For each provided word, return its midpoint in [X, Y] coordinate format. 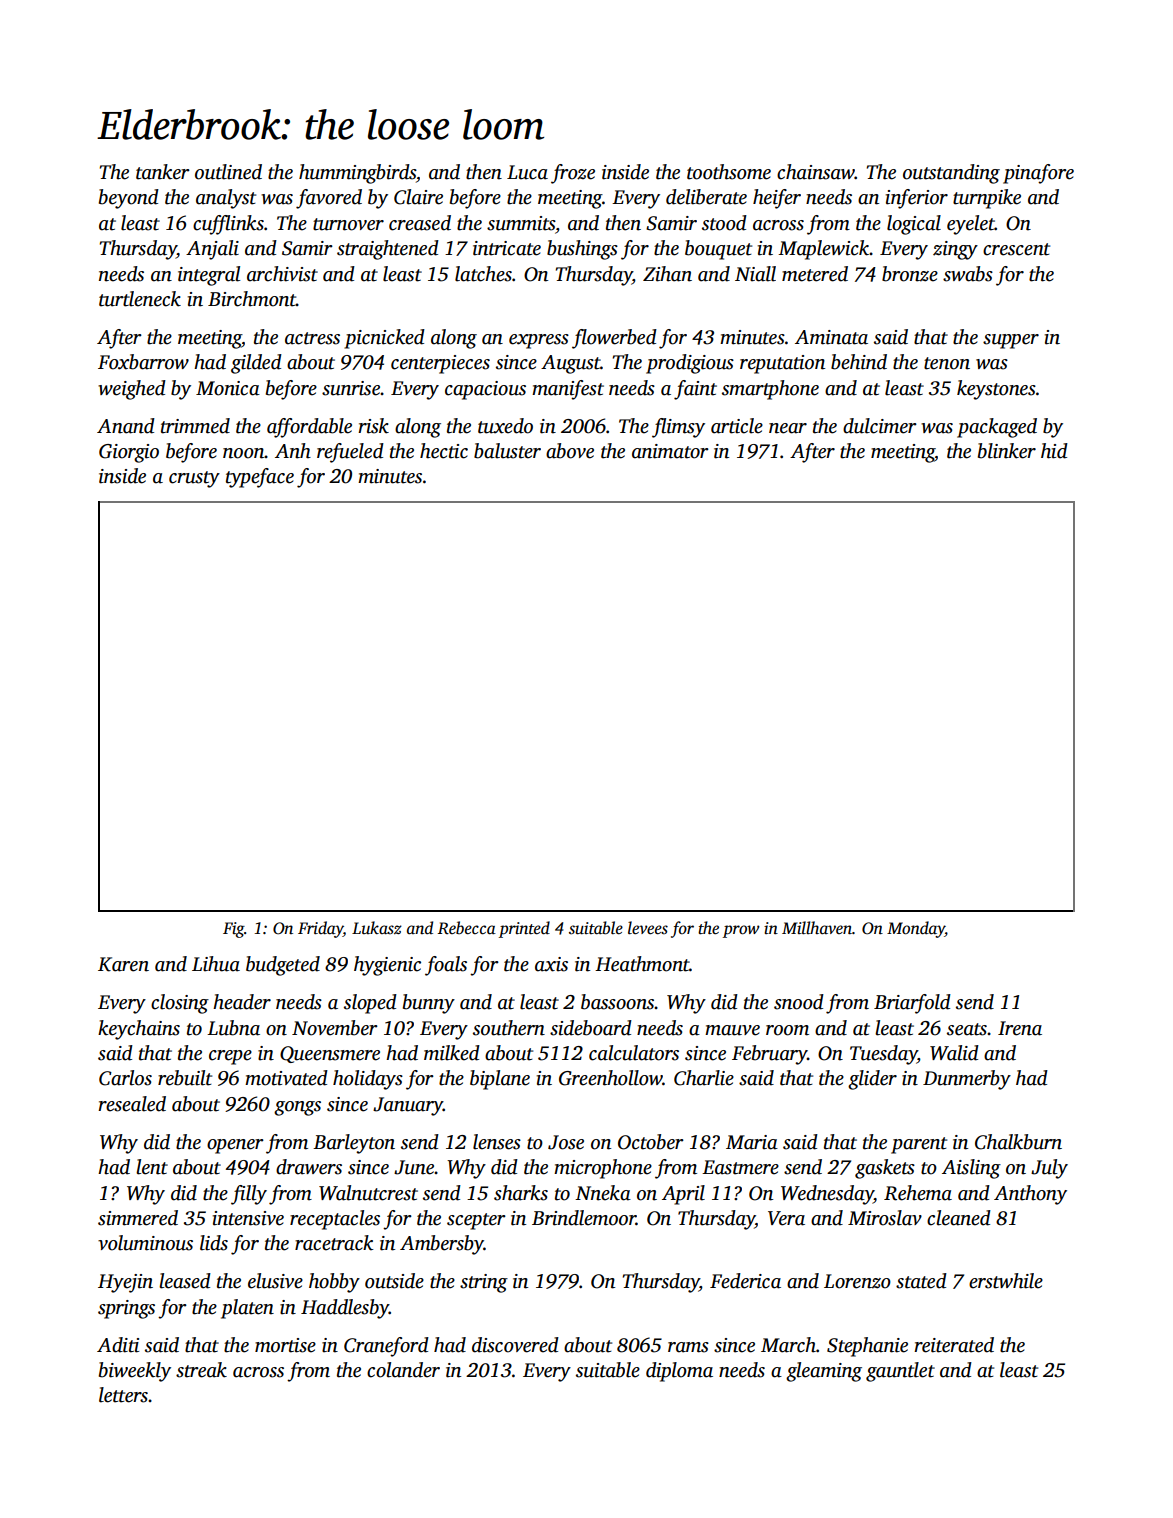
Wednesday [827, 1195]
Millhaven [817, 928]
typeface [260, 478]
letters [123, 1395]
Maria [752, 1142]
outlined [228, 172]
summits [521, 223]
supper [1011, 341]
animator [670, 451]
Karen [123, 964]
